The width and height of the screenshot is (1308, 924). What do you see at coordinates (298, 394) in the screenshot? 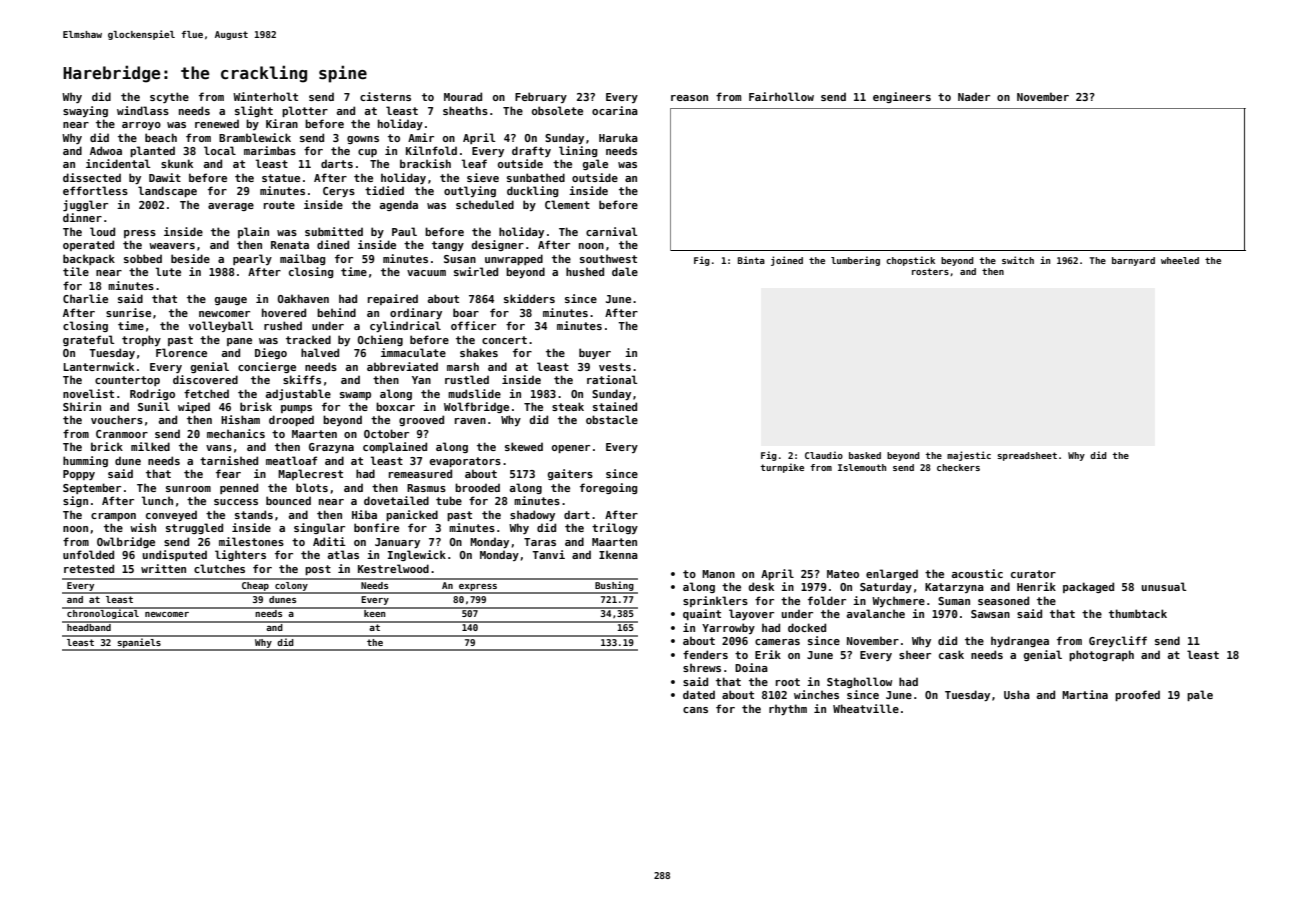
I see `adjustable` at bounding box center [298, 394].
